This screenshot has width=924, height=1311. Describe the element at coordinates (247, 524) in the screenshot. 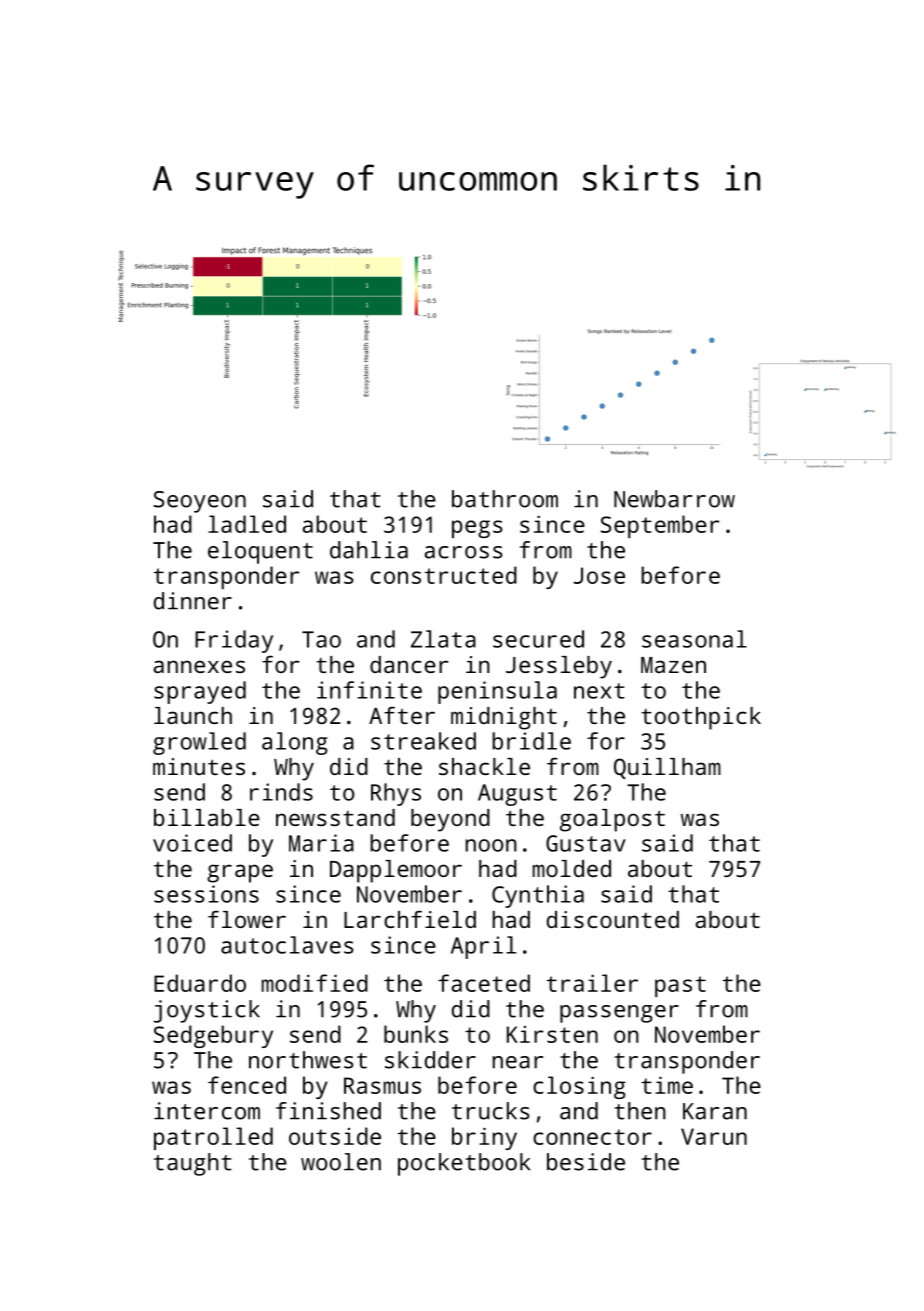

I see `ladled` at that location.
